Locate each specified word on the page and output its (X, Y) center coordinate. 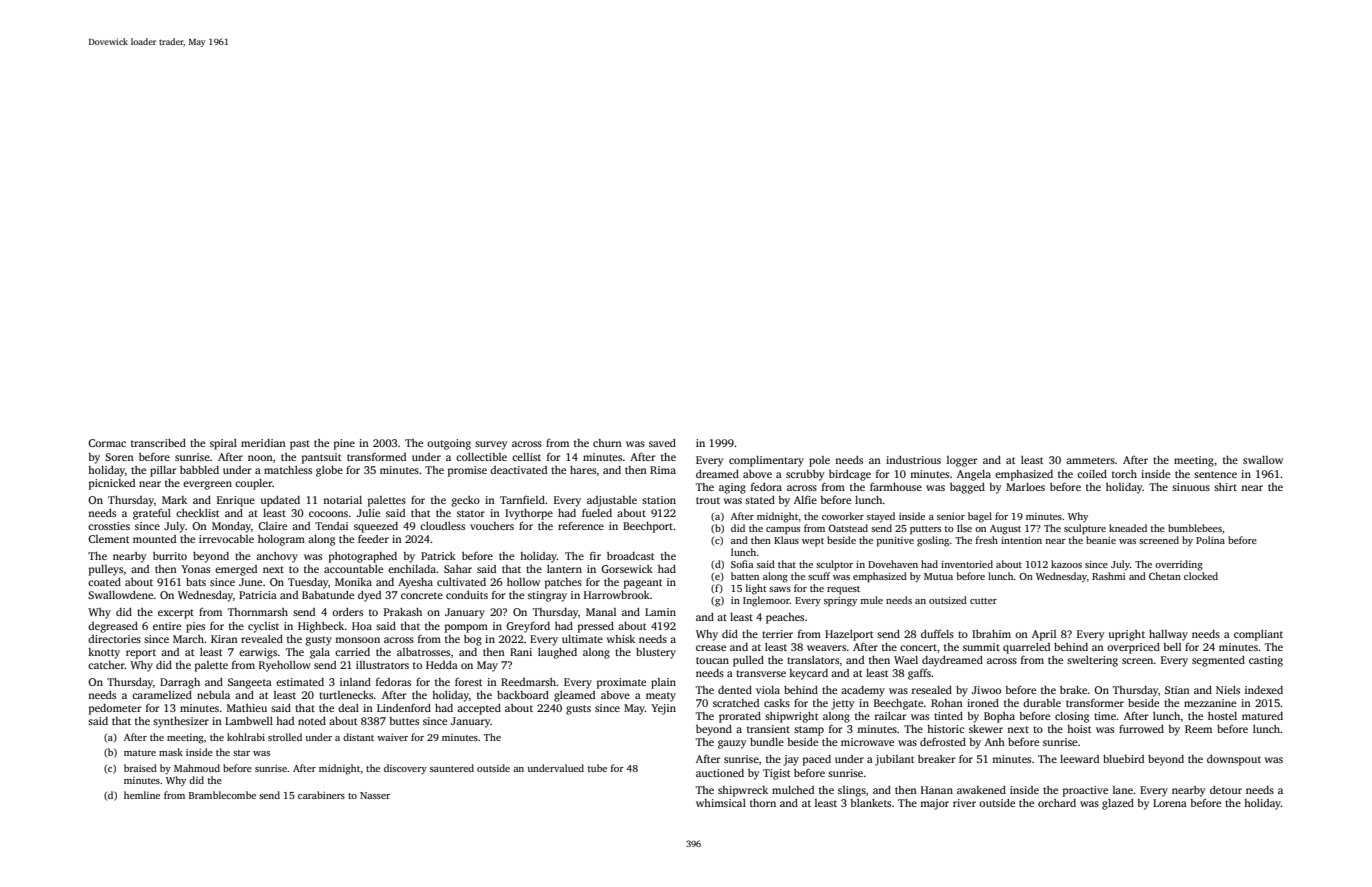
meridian (263, 443)
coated (104, 582)
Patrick (438, 556)
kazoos (1066, 564)
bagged (967, 488)
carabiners (321, 795)
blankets (870, 803)
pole (819, 461)
